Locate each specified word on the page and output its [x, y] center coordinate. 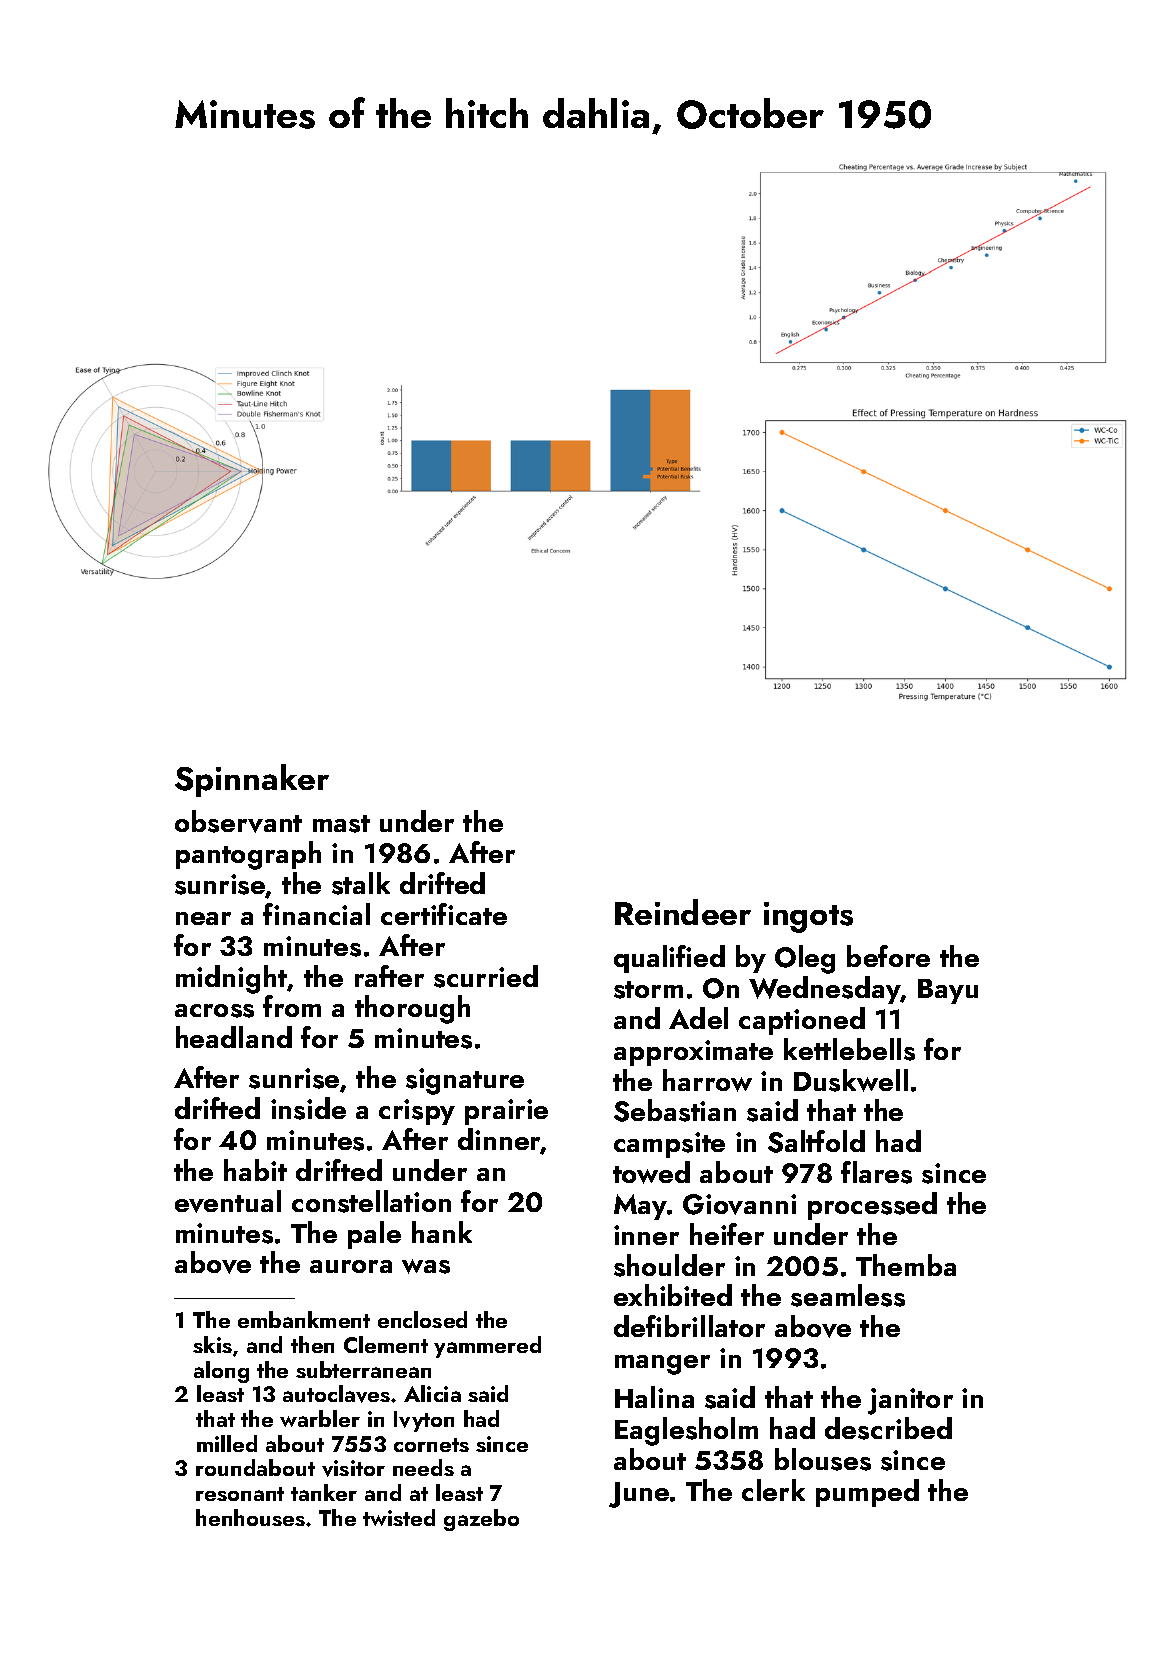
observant [238, 821]
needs [423, 1467]
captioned [802, 1021]
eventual [228, 1201]
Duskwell [851, 1080]
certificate [444, 914]
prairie [506, 1112]
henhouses [250, 1517]
